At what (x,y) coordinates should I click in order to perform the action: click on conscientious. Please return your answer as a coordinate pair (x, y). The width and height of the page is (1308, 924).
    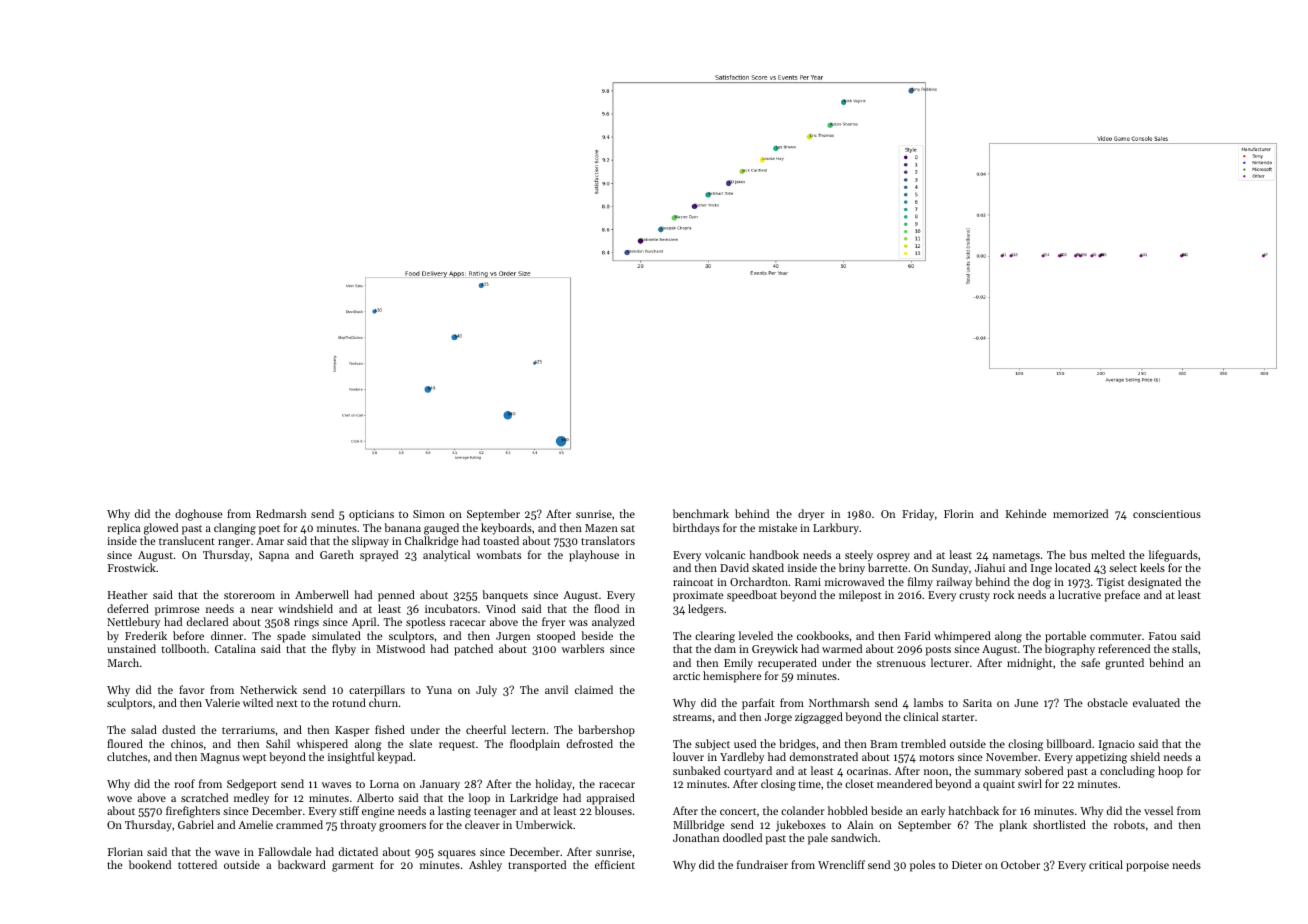
    Looking at the image, I should click on (1167, 514).
